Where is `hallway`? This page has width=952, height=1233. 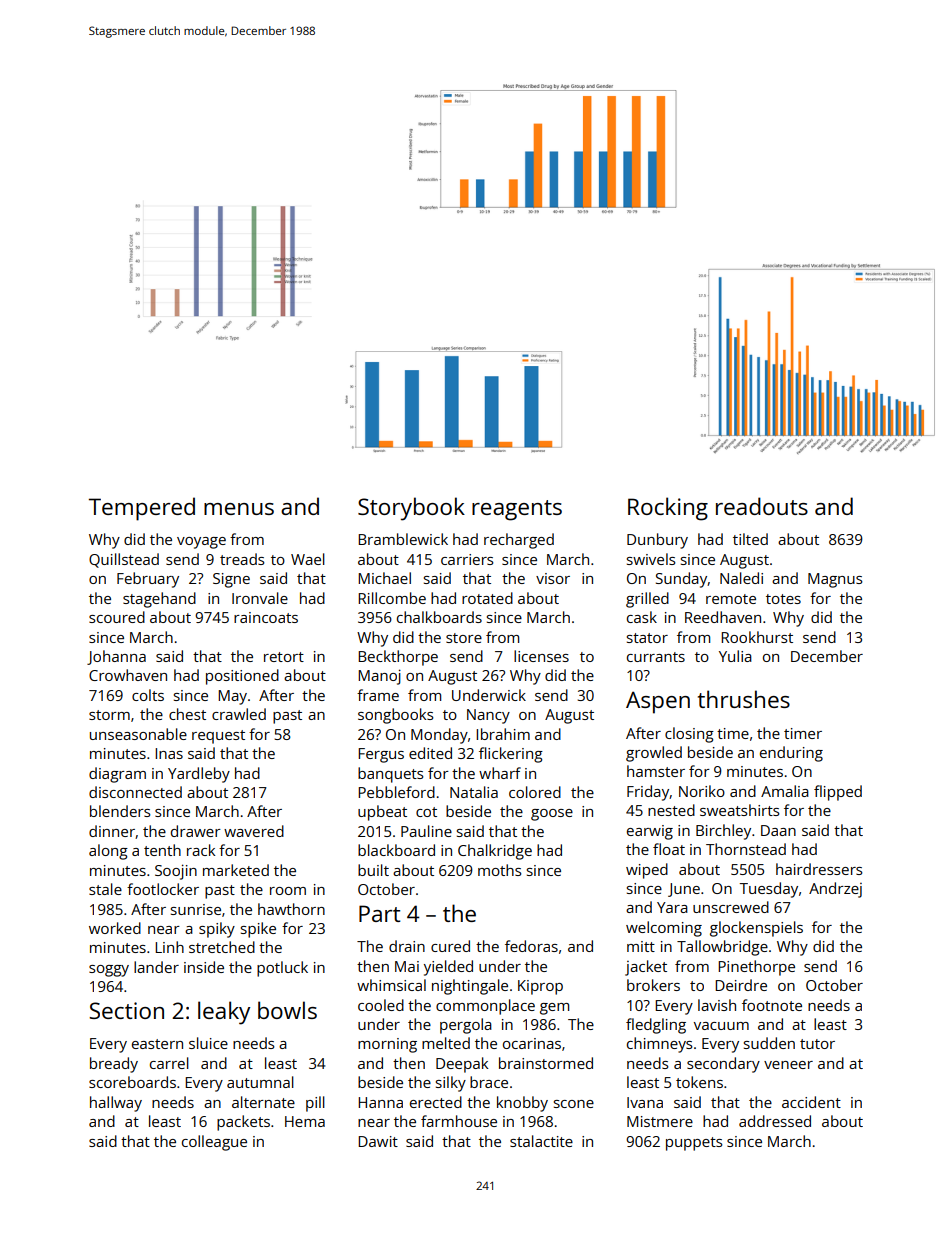 hallway is located at coordinates (116, 1104).
